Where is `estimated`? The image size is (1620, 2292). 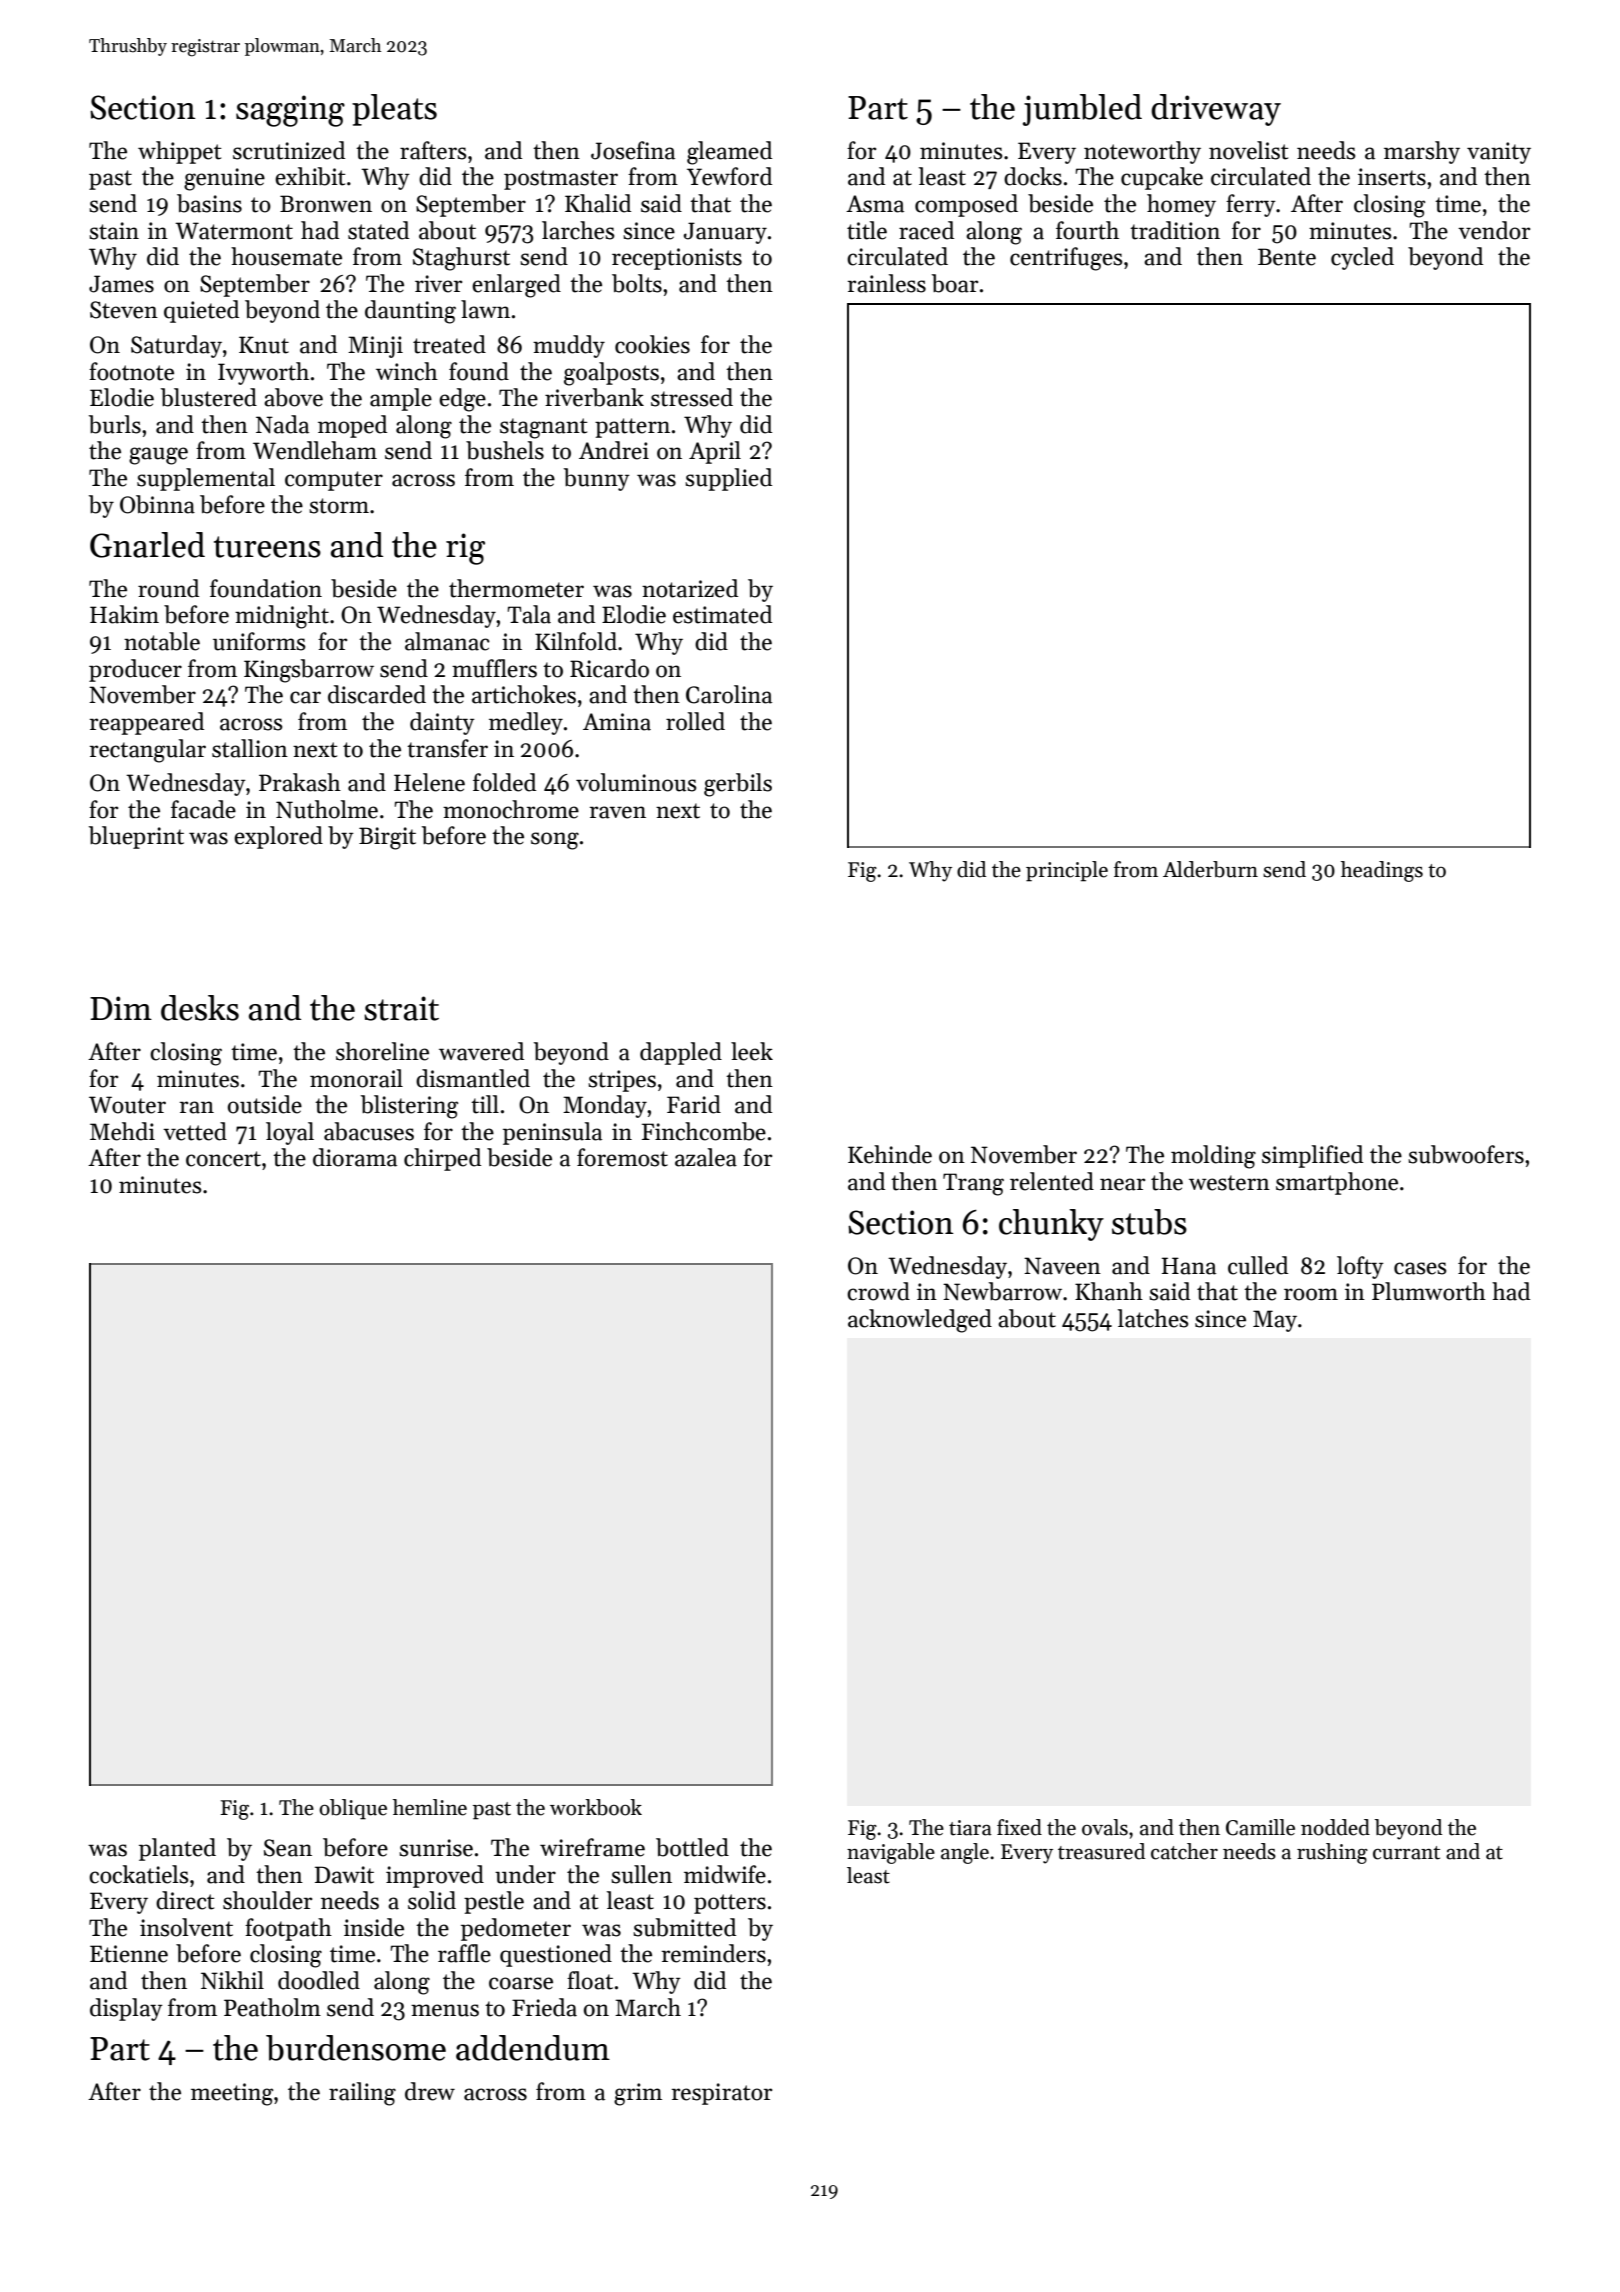
estimated is located at coordinates (722, 614).
